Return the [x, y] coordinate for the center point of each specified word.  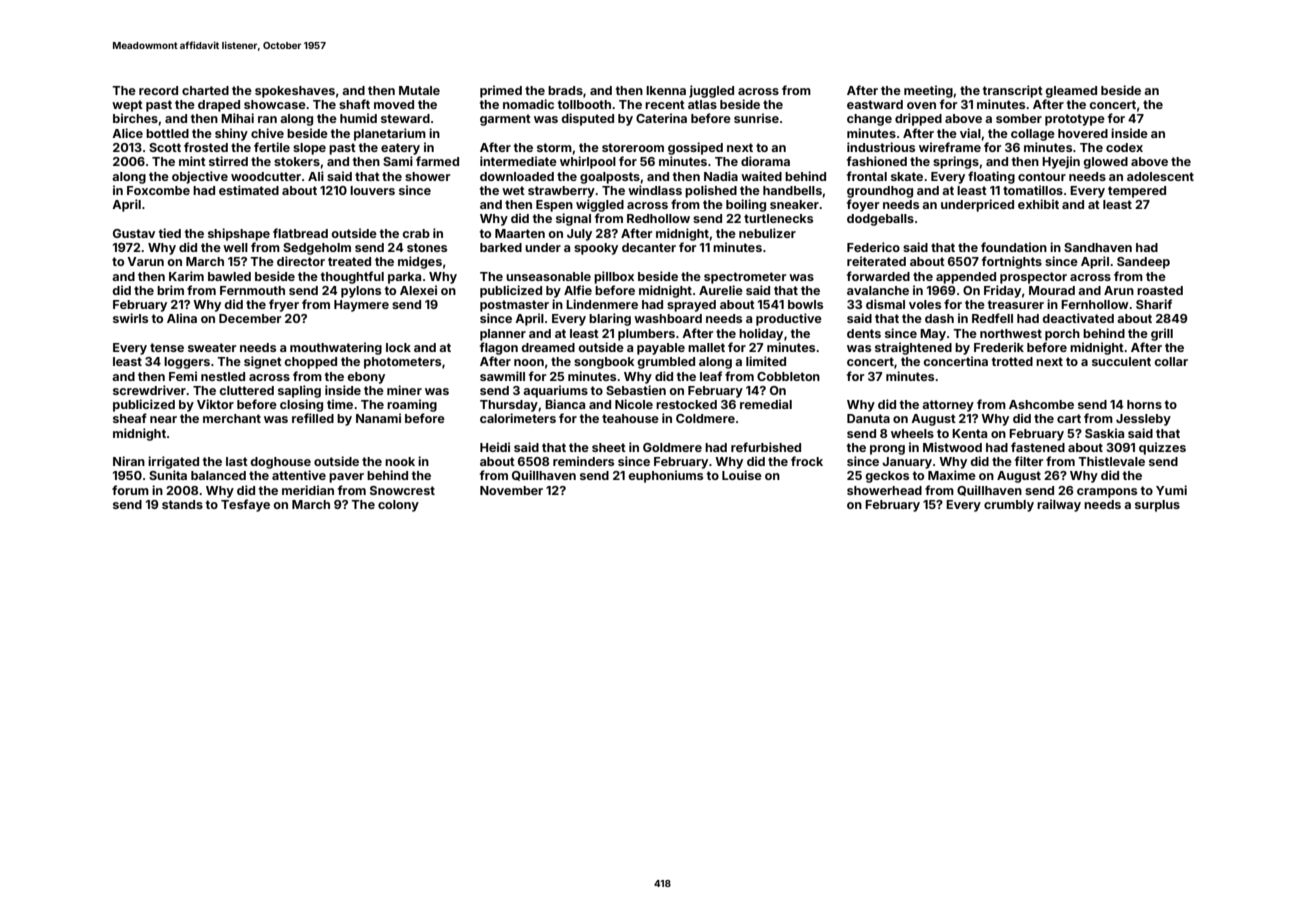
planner [503, 335]
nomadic [528, 104]
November [511, 490]
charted [205, 90]
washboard [668, 318]
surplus [1157, 506]
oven [921, 105]
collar [1171, 361]
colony [398, 506]
